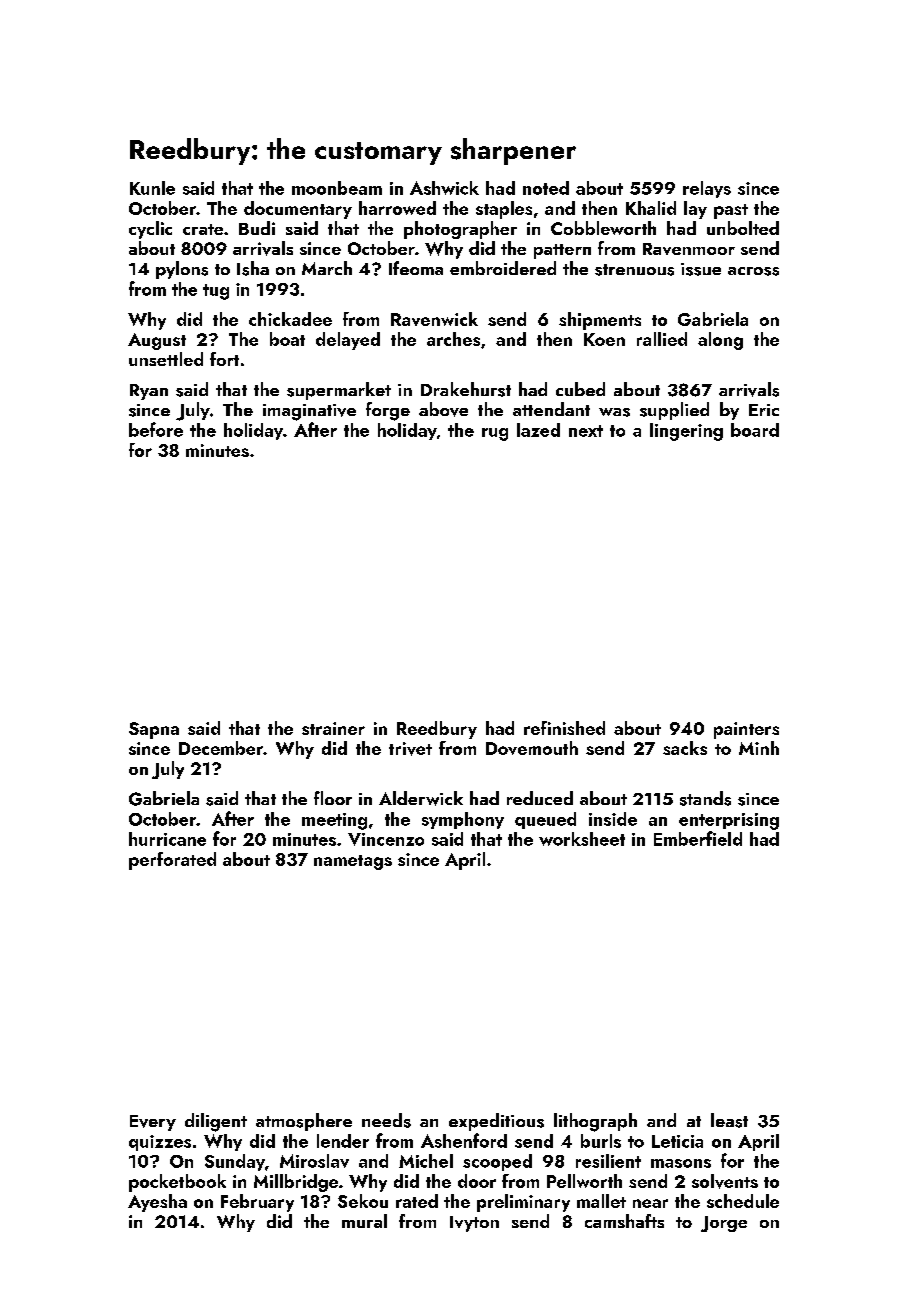  I want to click on trivet, so click(410, 749).
